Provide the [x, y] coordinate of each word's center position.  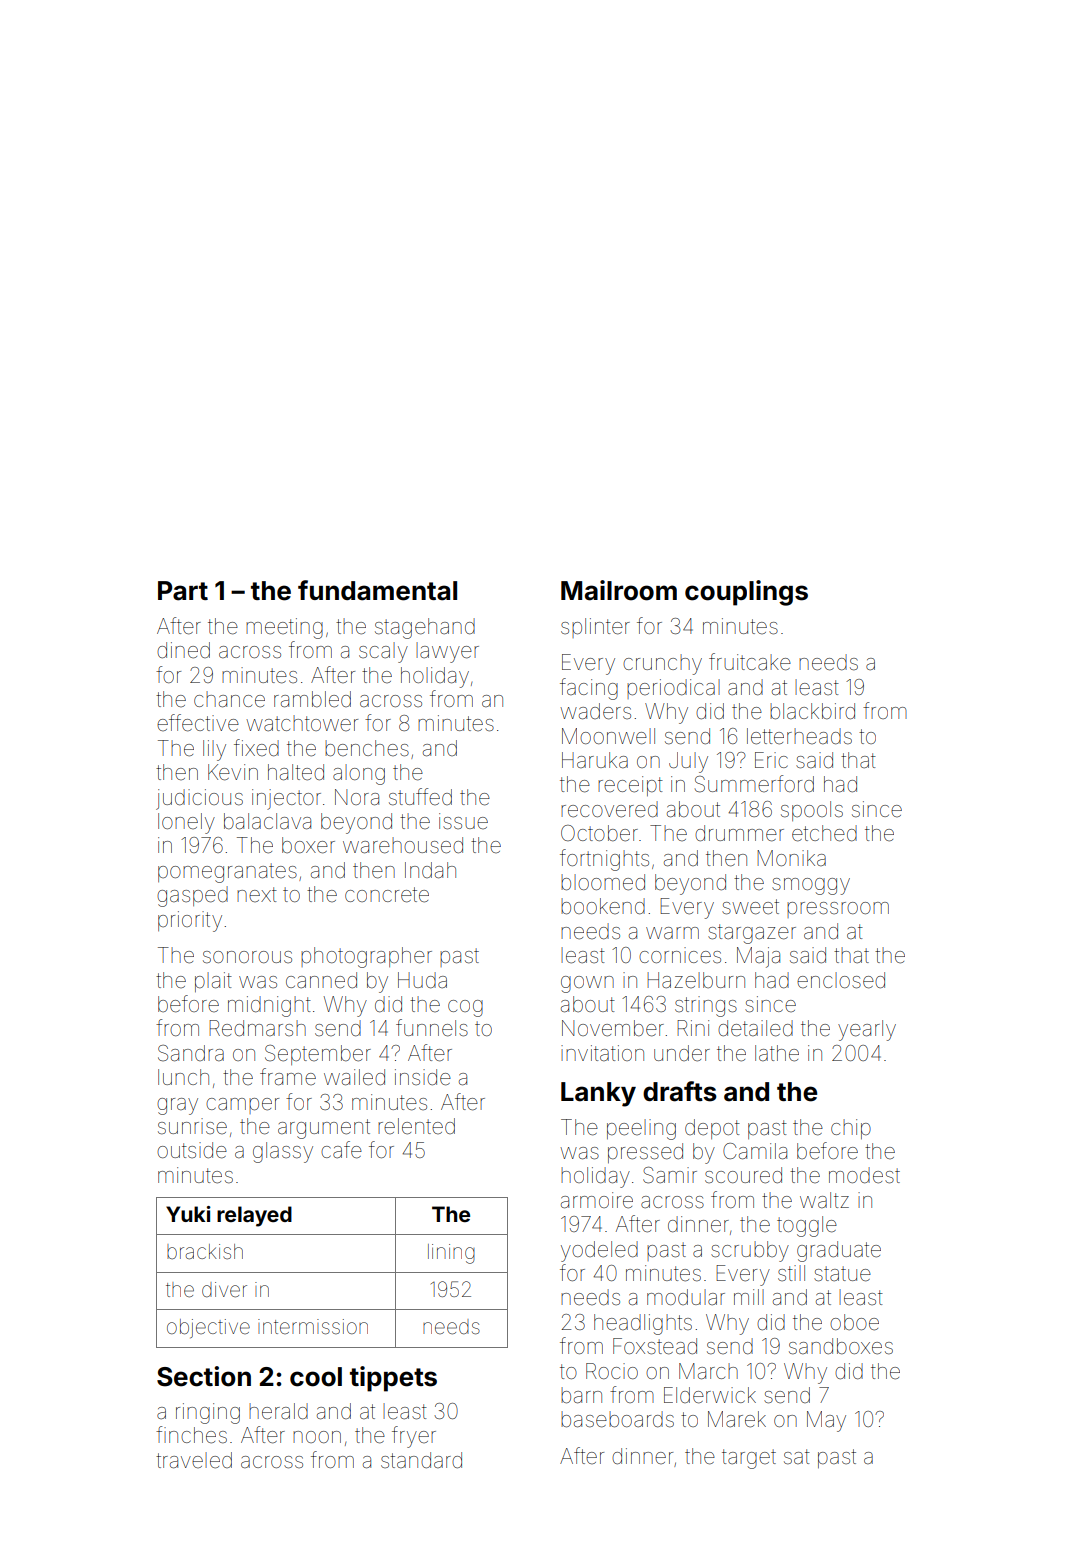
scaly [383, 652]
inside [423, 1077]
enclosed [841, 980]
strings [706, 1006]
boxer [308, 845]
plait [213, 982]
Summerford [754, 784]
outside [192, 1150]
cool [316, 1377]
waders [595, 711]
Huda [422, 980]
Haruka [595, 760]
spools [812, 811]
